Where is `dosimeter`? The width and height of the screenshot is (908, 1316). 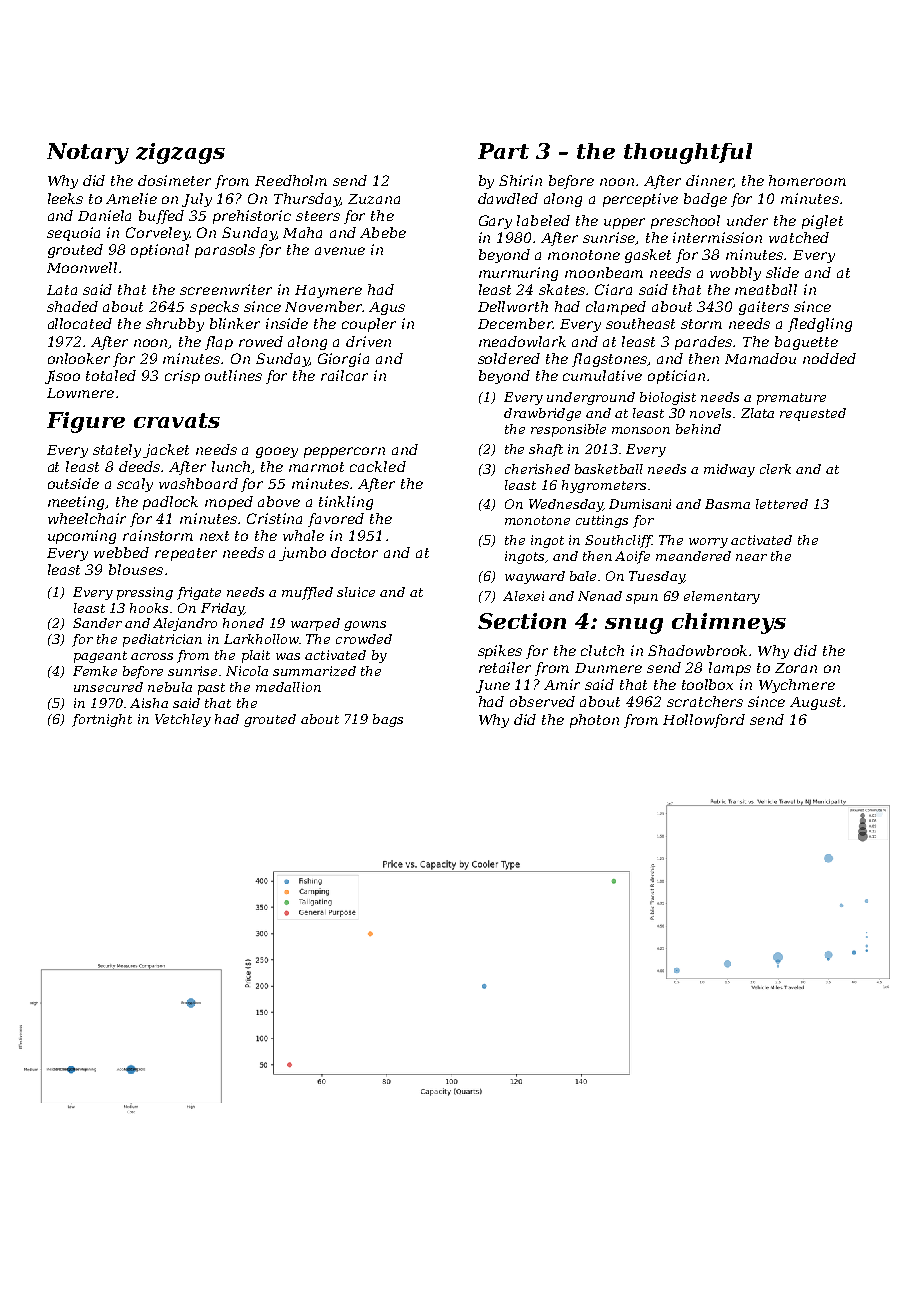 dosimeter is located at coordinates (174, 180).
